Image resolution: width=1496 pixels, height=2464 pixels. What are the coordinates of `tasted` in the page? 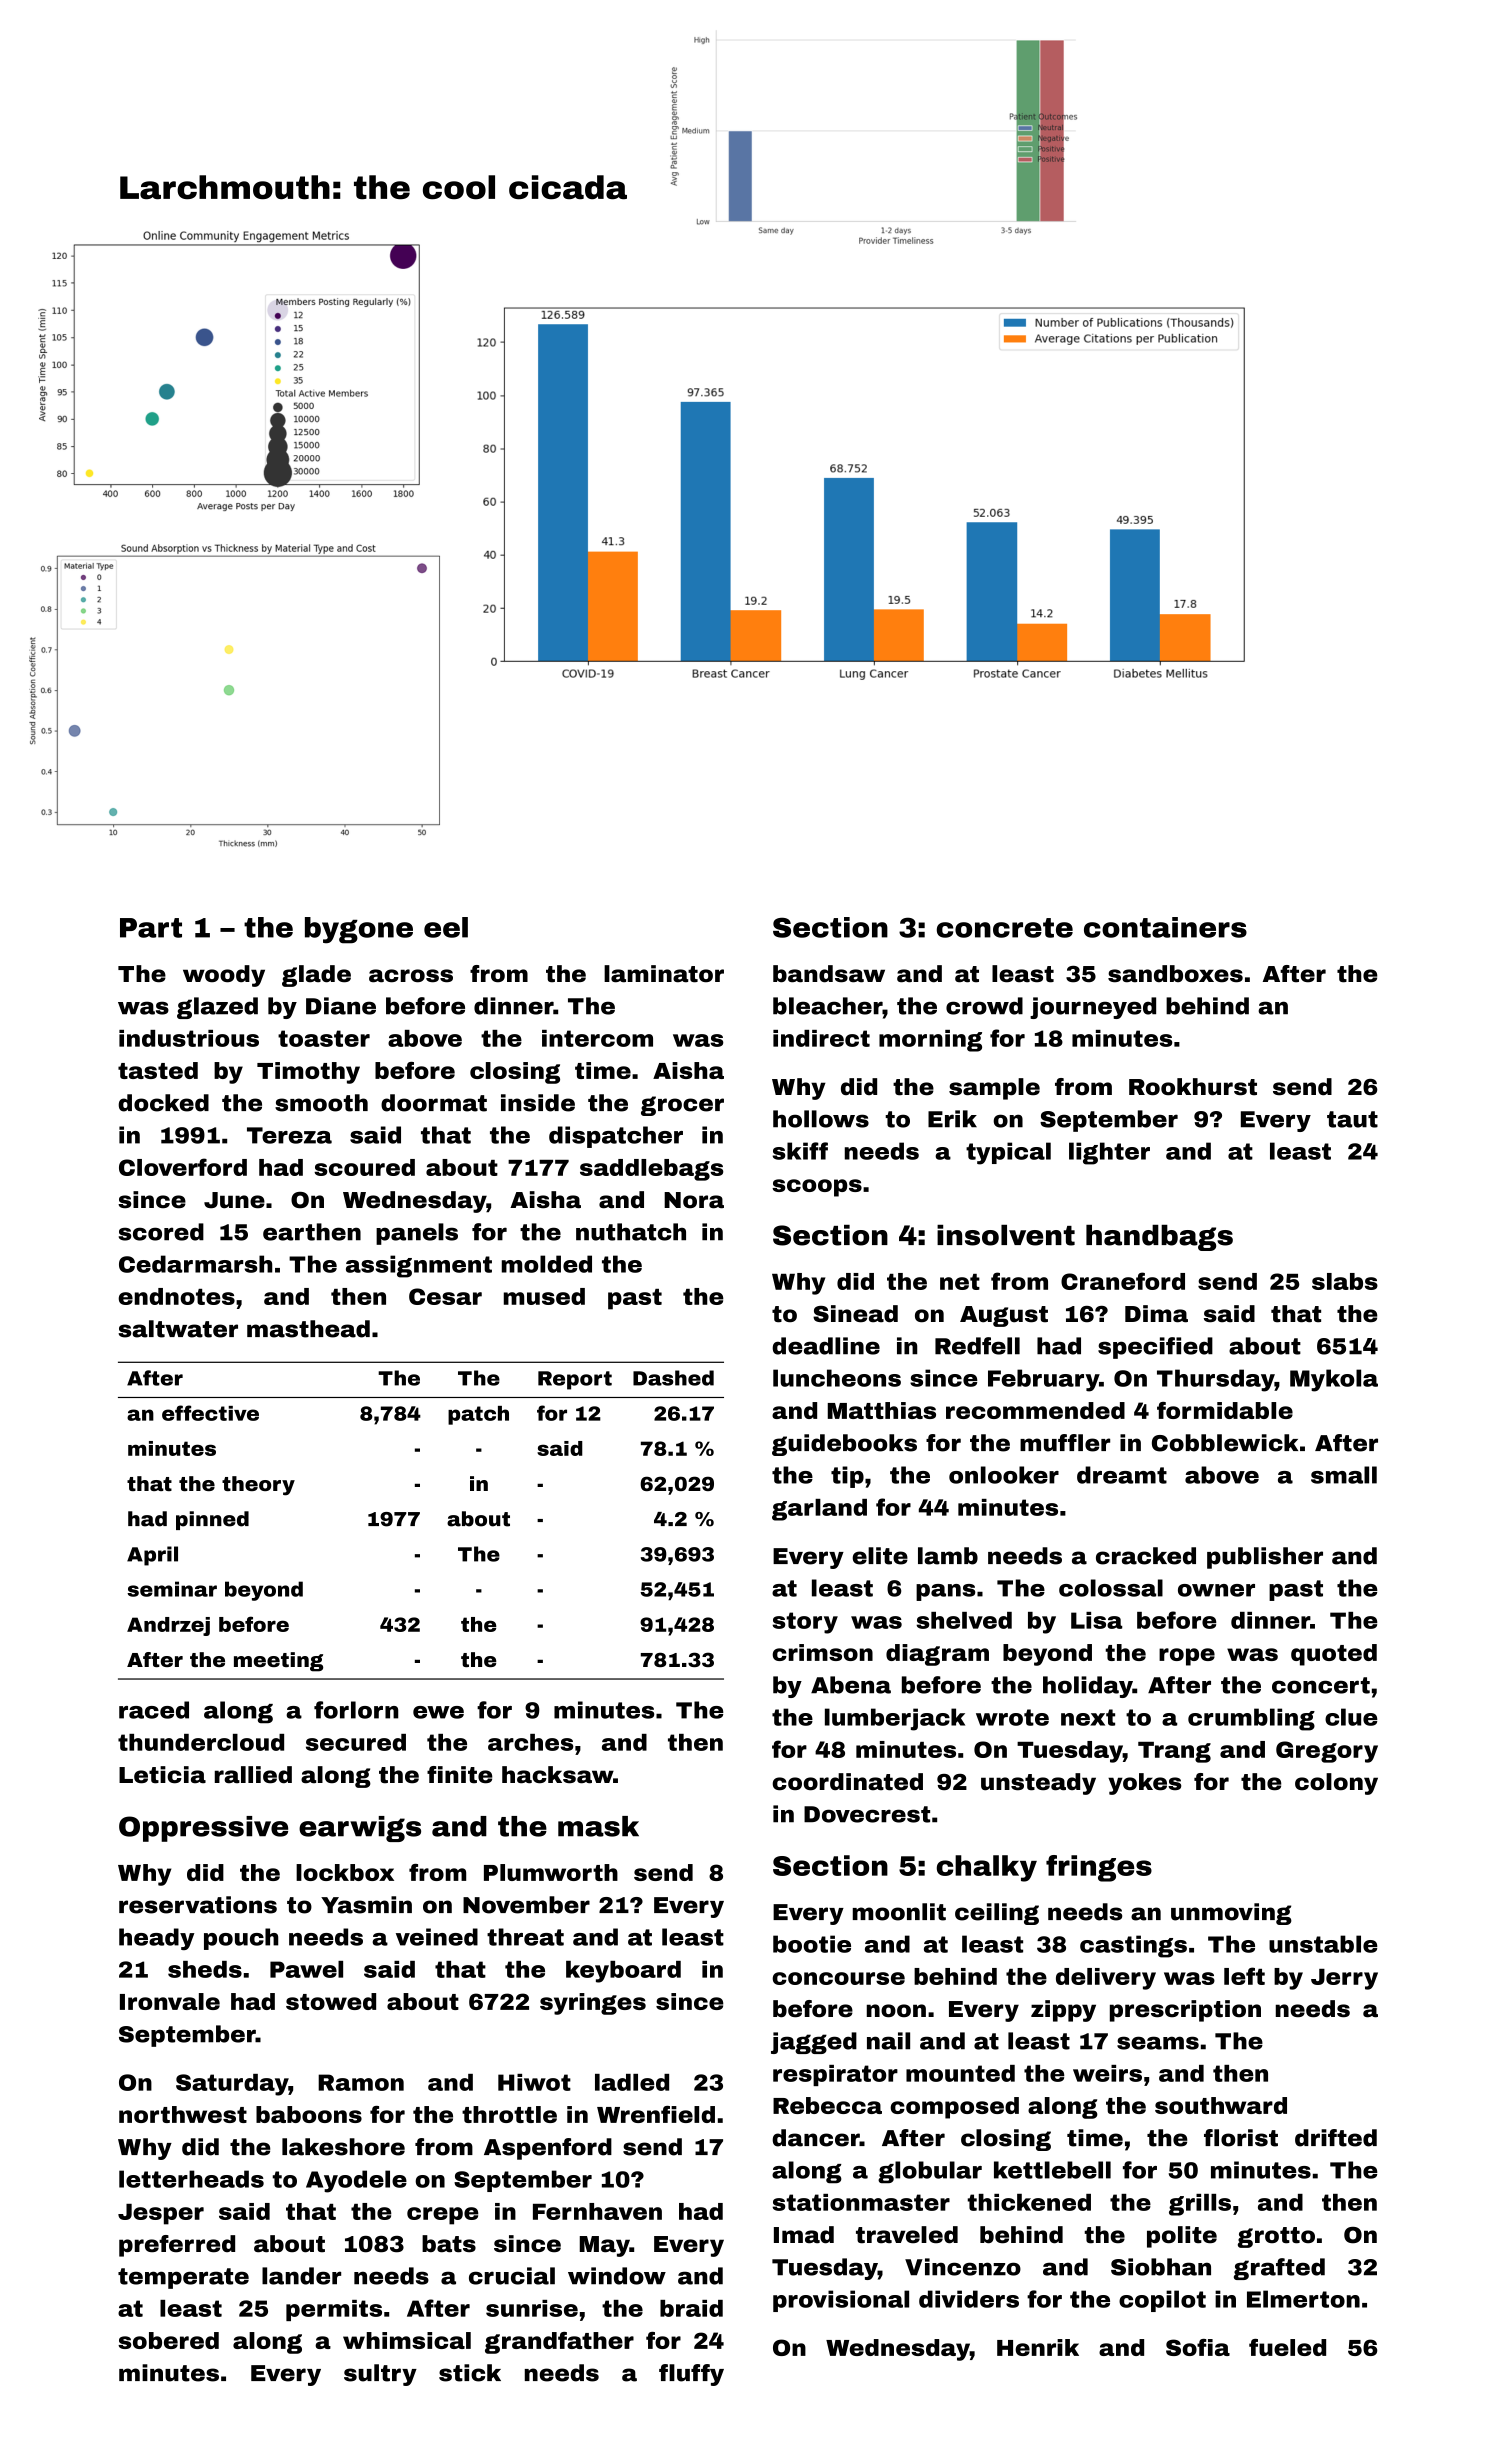 It's located at (158, 1070).
